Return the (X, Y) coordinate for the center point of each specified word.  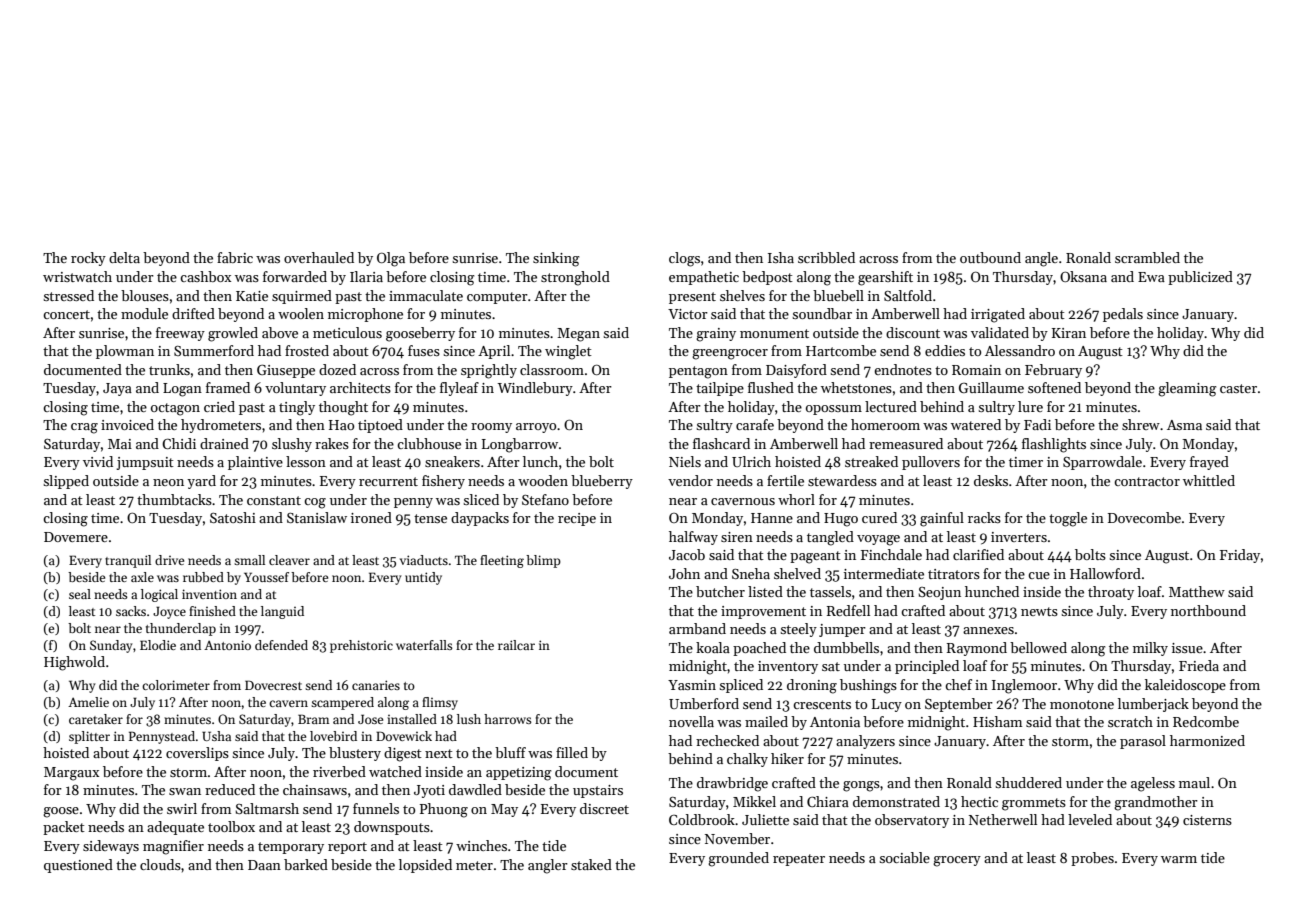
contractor (1147, 481)
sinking (556, 259)
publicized (1200, 278)
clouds (160, 864)
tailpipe (720, 389)
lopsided (425, 866)
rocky (88, 259)
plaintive (255, 463)
